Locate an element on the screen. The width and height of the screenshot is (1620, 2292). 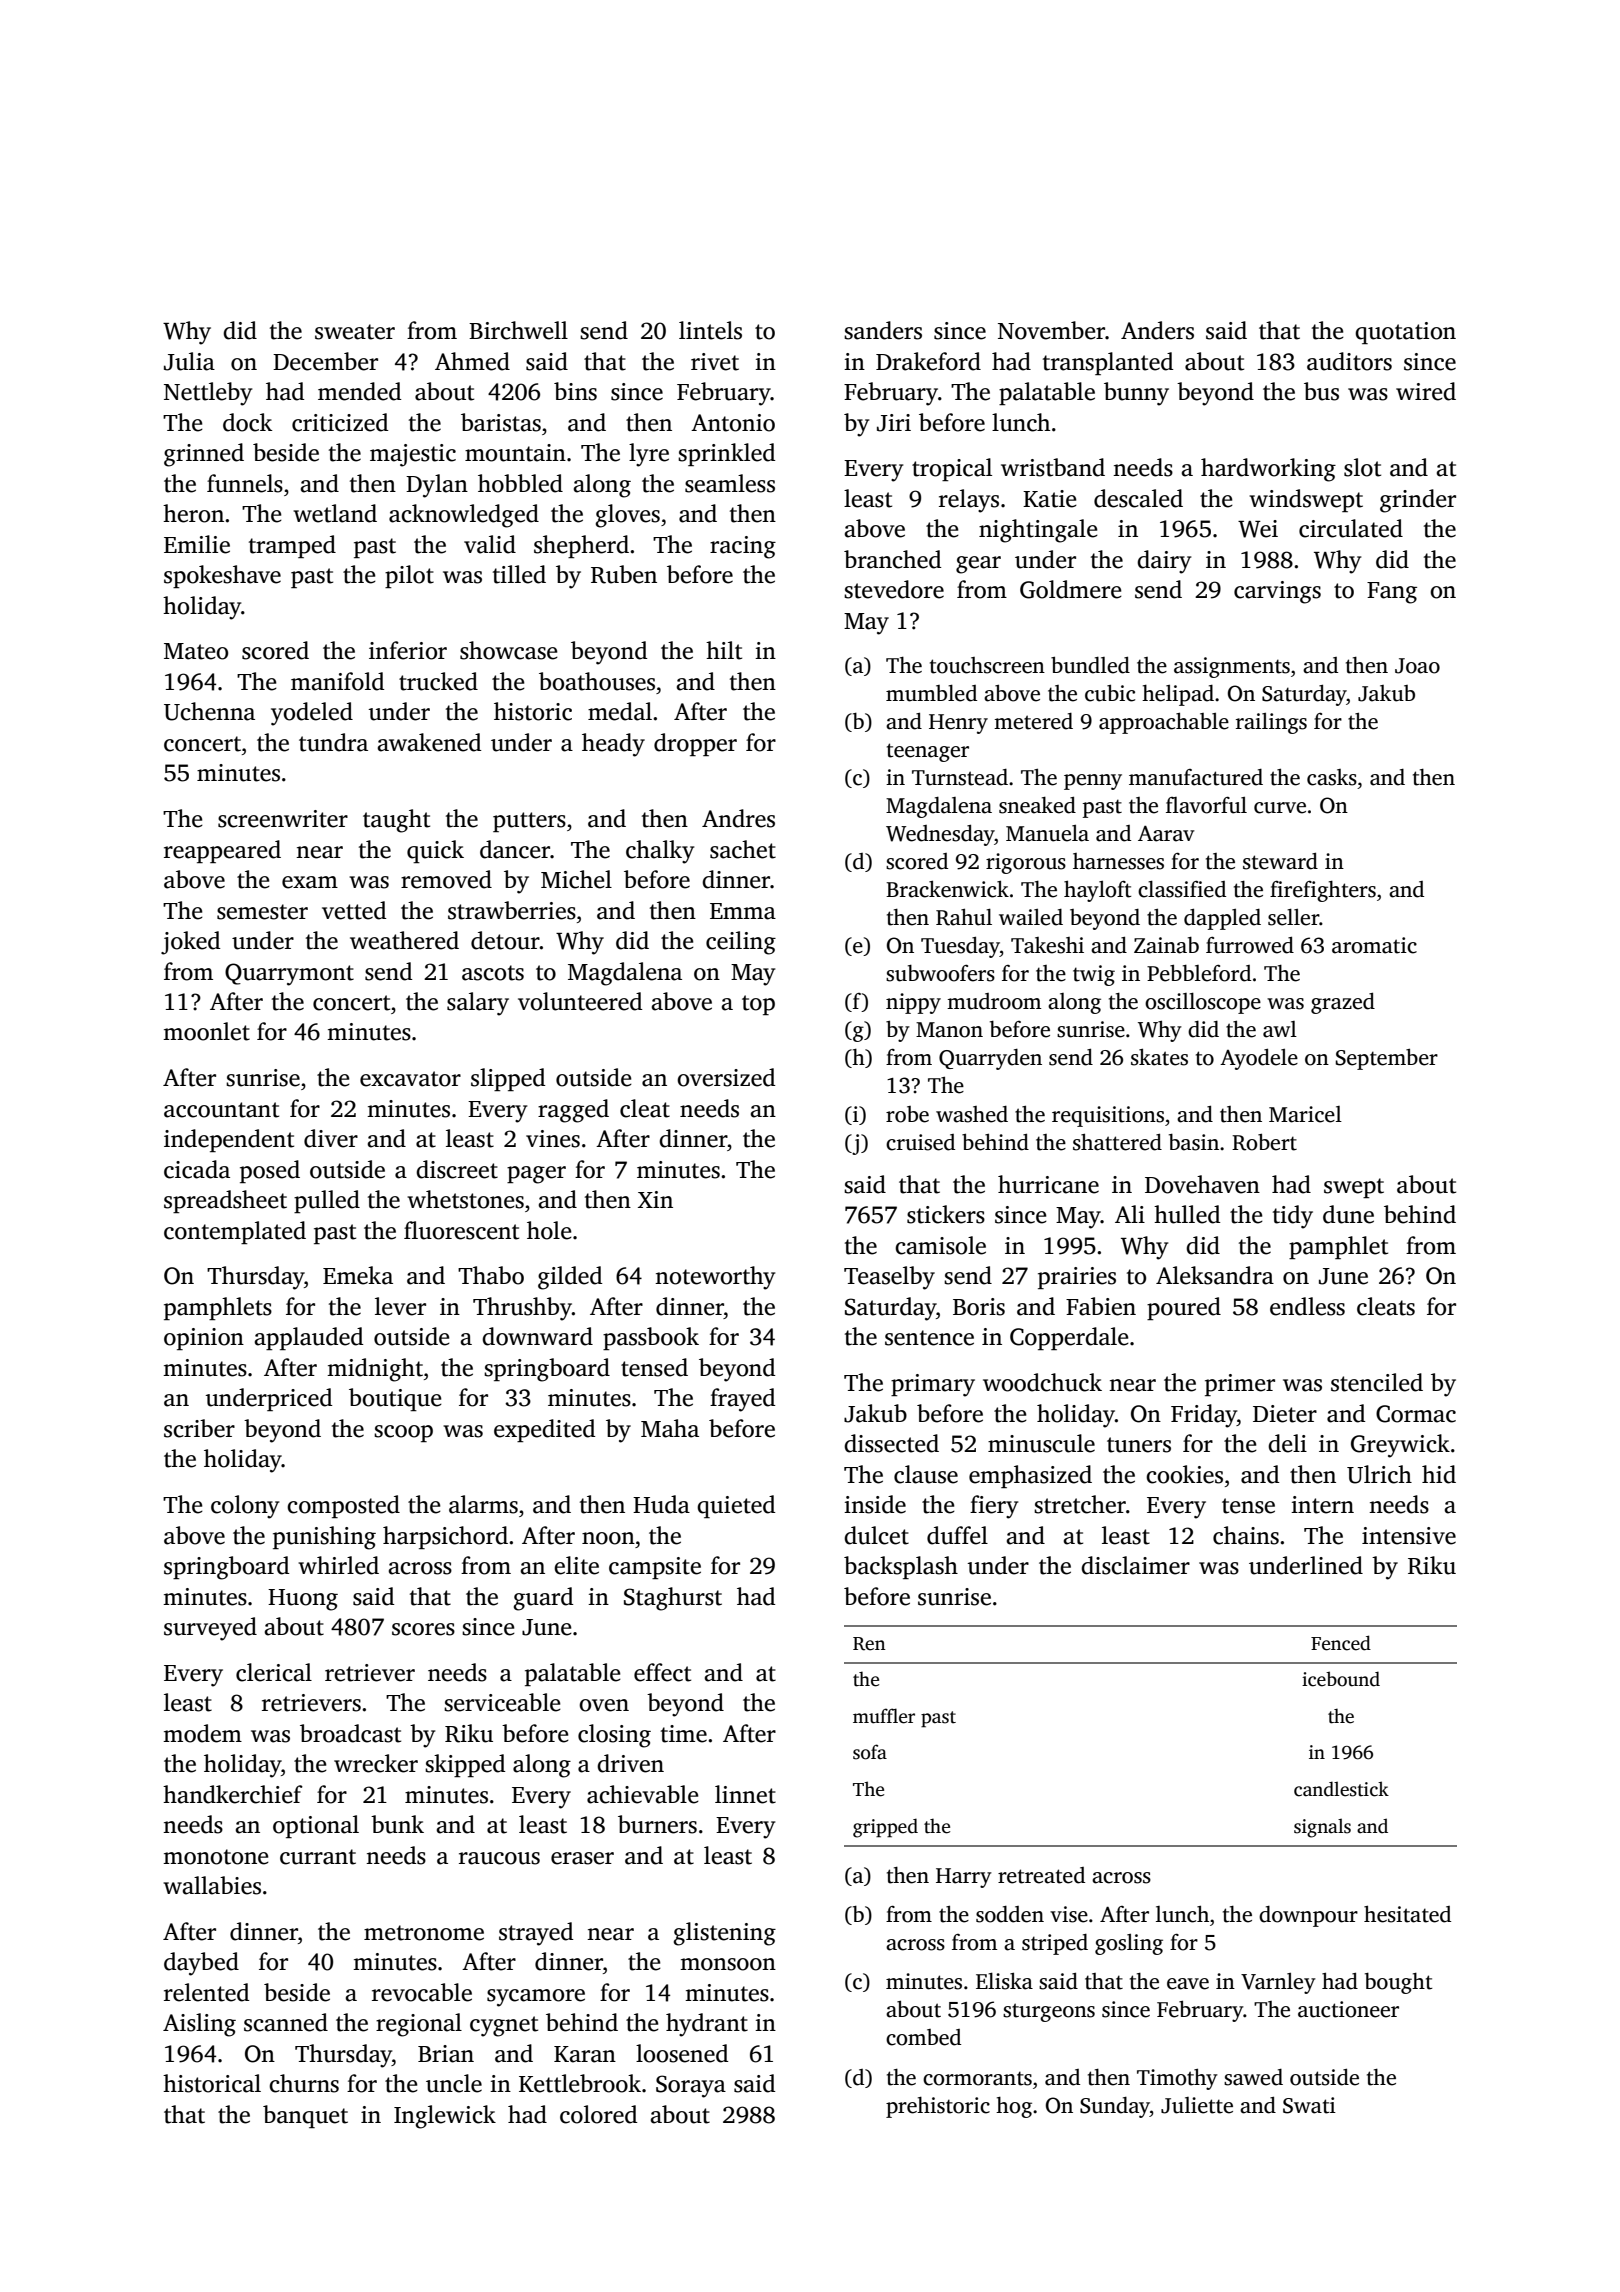
cormorants is located at coordinates (977, 2078).
